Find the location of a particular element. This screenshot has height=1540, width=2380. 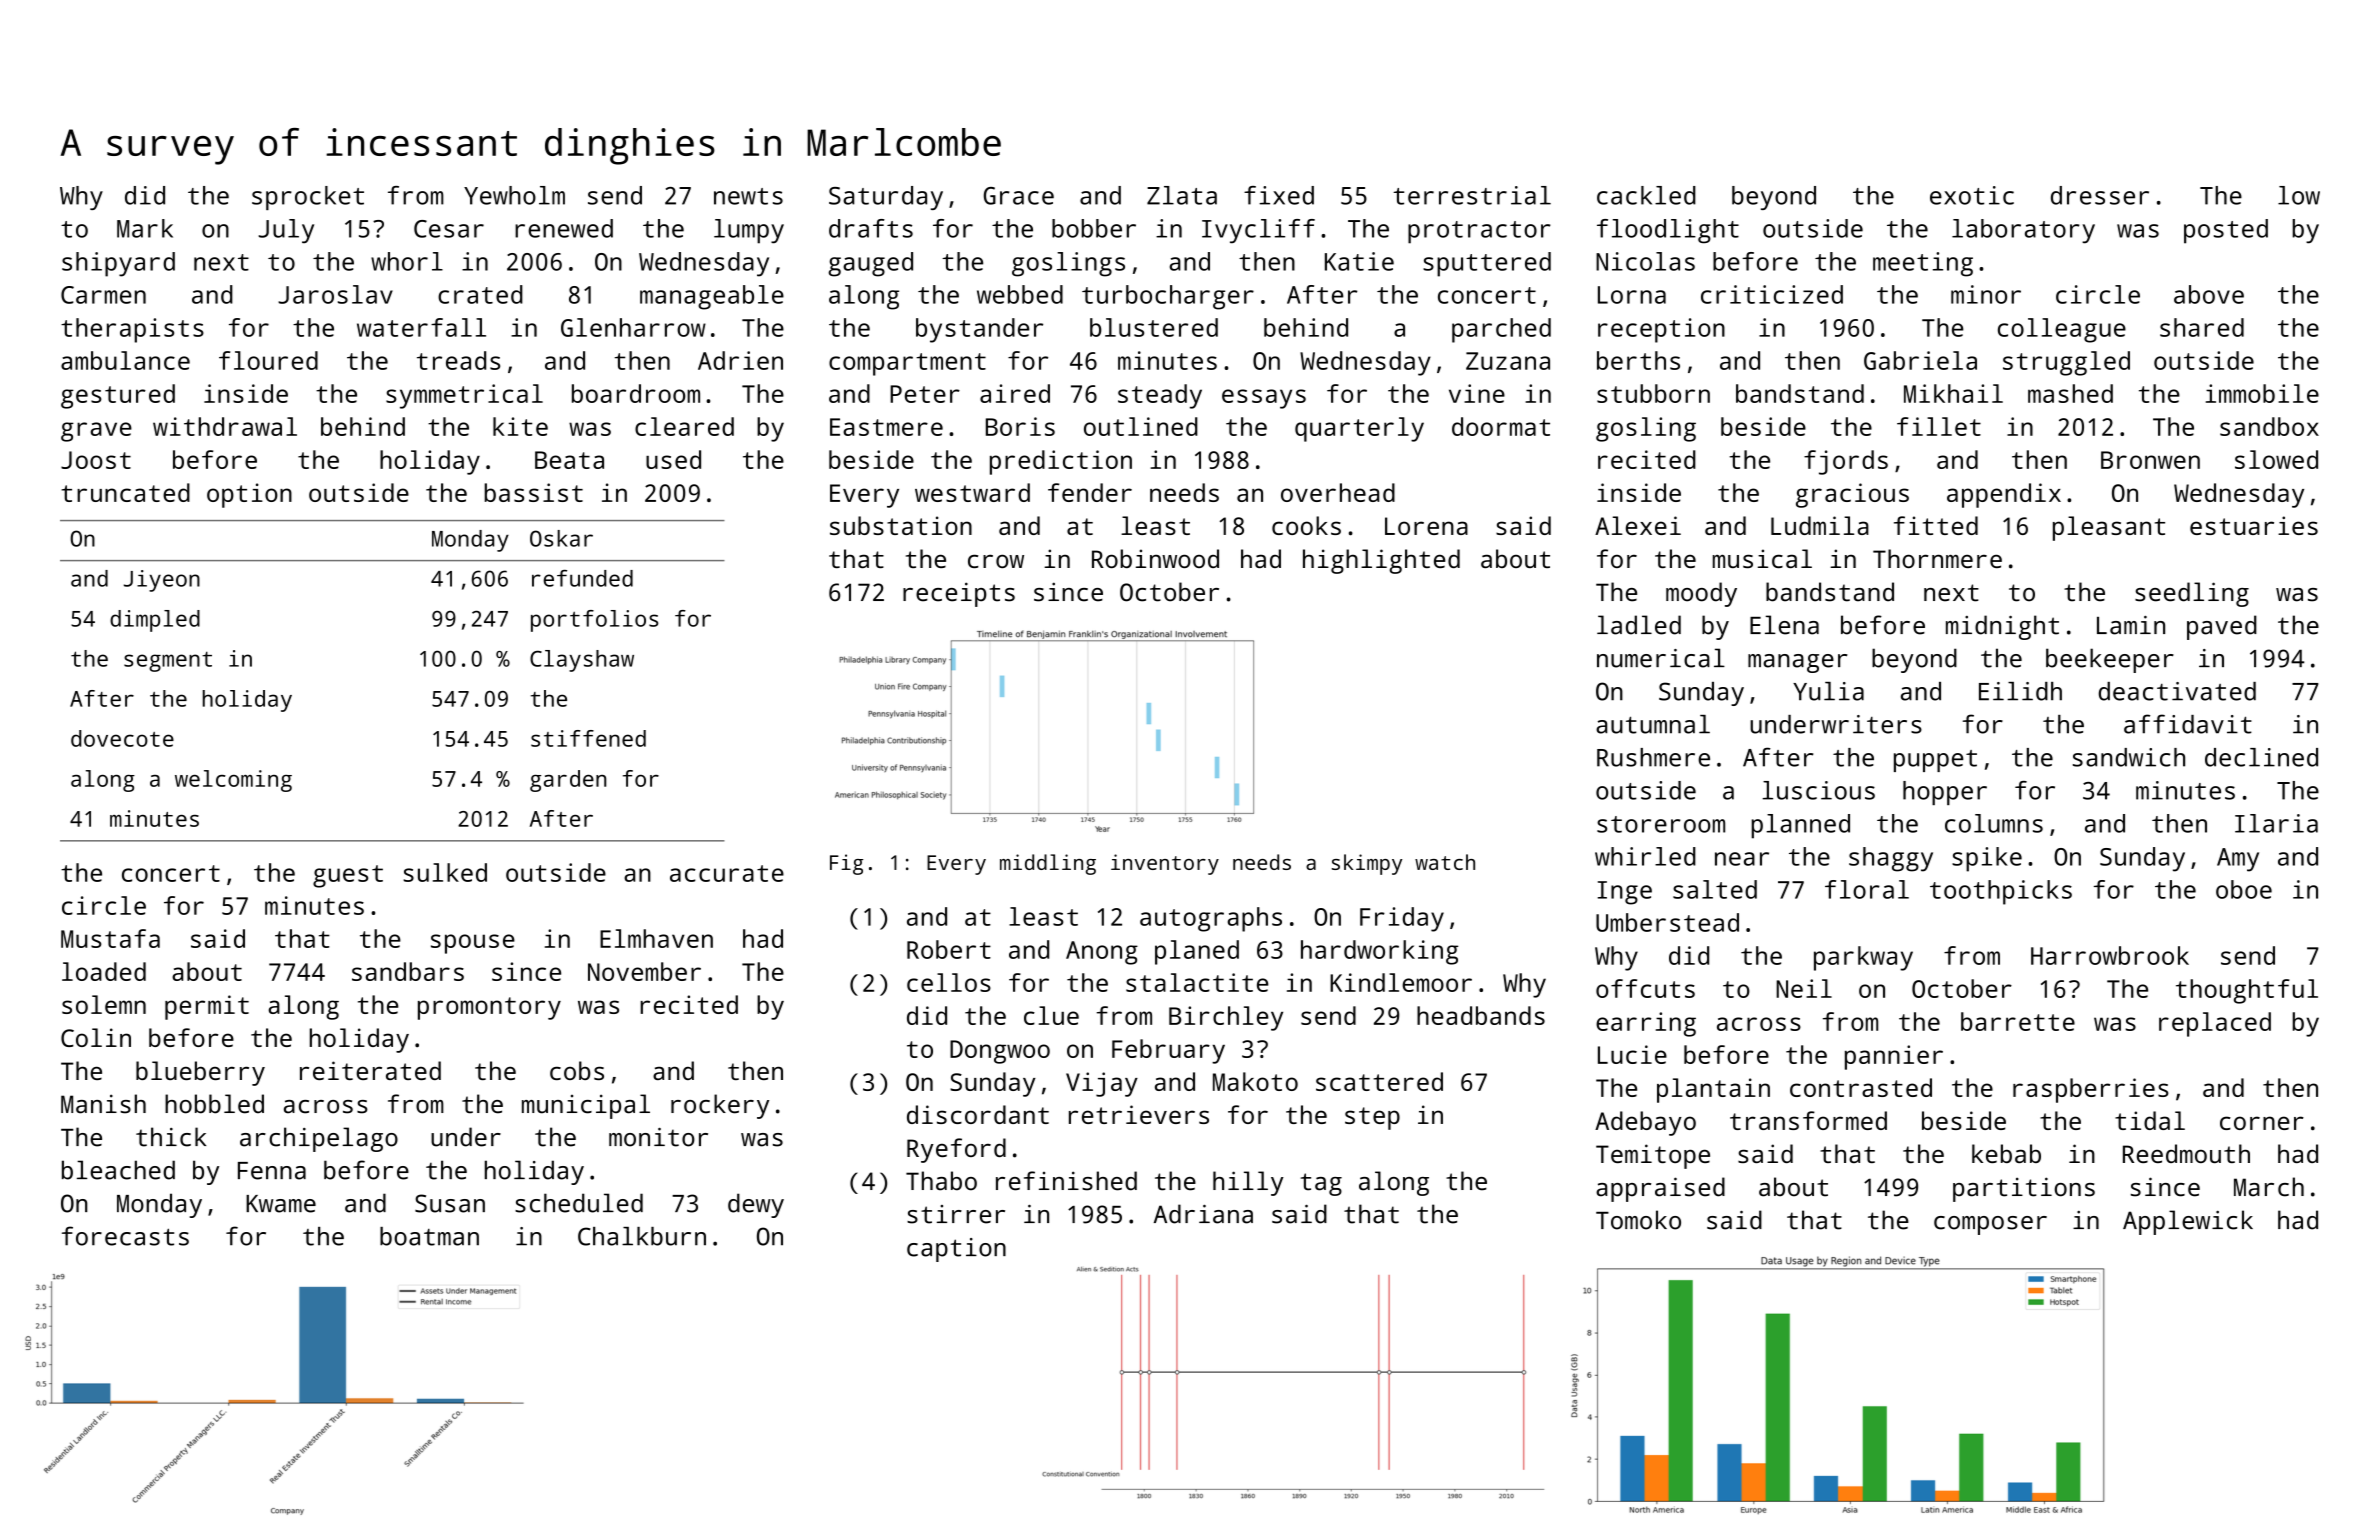

Grace is located at coordinates (1019, 196).
